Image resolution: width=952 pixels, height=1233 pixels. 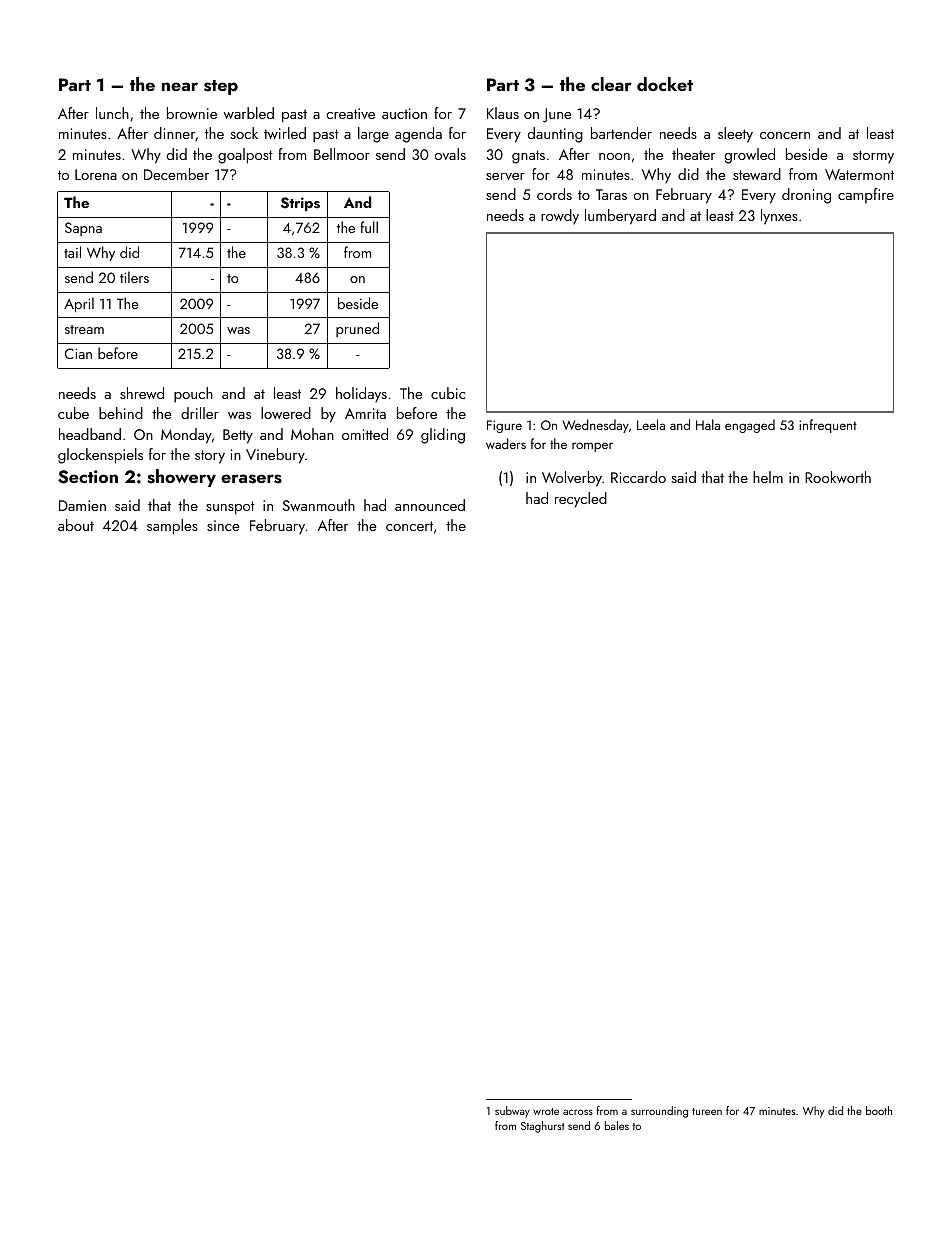 What do you see at coordinates (768, 477) in the screenshot?
I see `helm` at bounding box center [768, 477].
